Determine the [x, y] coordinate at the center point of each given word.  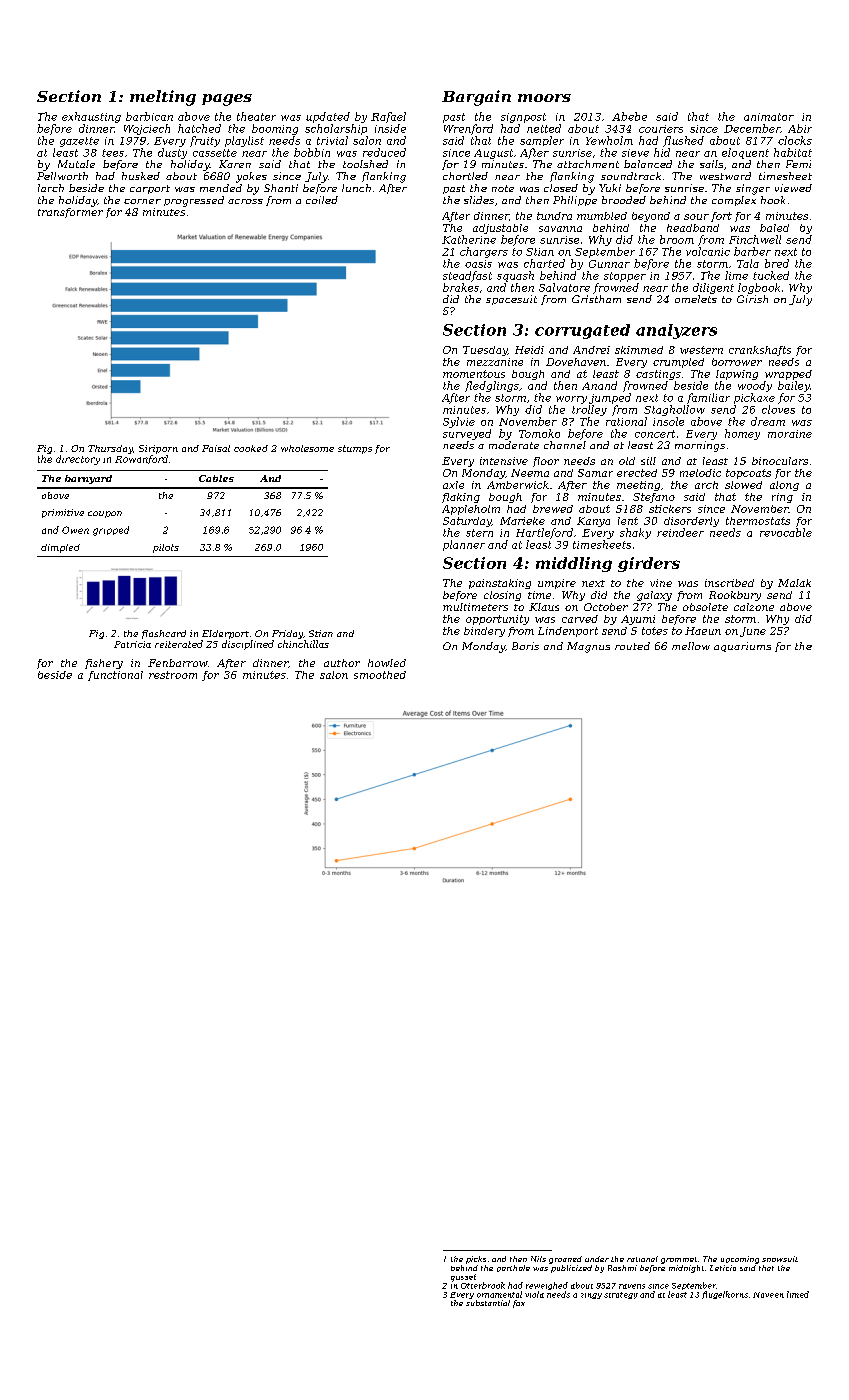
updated [328, 117]
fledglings [492, 386]
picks [476, 1260]
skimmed [639, 350]
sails [711, 164]
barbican [149, 116]
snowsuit [780, 1259]
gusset [463, 1278]
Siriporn [158, 449]
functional [115, 676]
